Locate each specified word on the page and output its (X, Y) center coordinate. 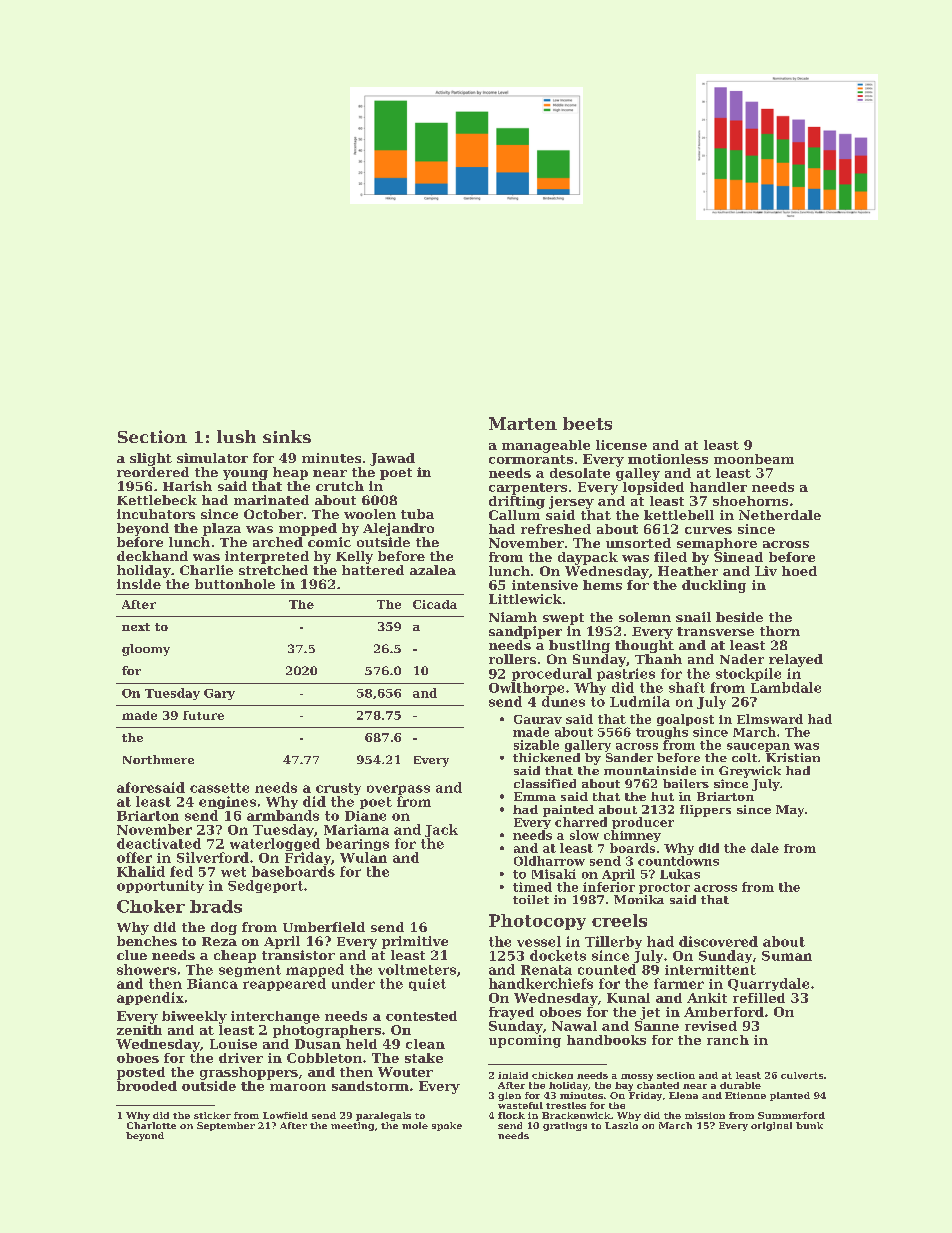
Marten (523, 423)
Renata (546, 970)
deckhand (152, 556)
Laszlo (621, 1125)
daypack (588, 558)
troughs (662, 733)
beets (587, 423)
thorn (780, 631)
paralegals (383, 1116)
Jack (441, 830)
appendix (150, 998)
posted (141, 1073)
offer (134, 857)
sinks (287, 436)
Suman (787, 956)
